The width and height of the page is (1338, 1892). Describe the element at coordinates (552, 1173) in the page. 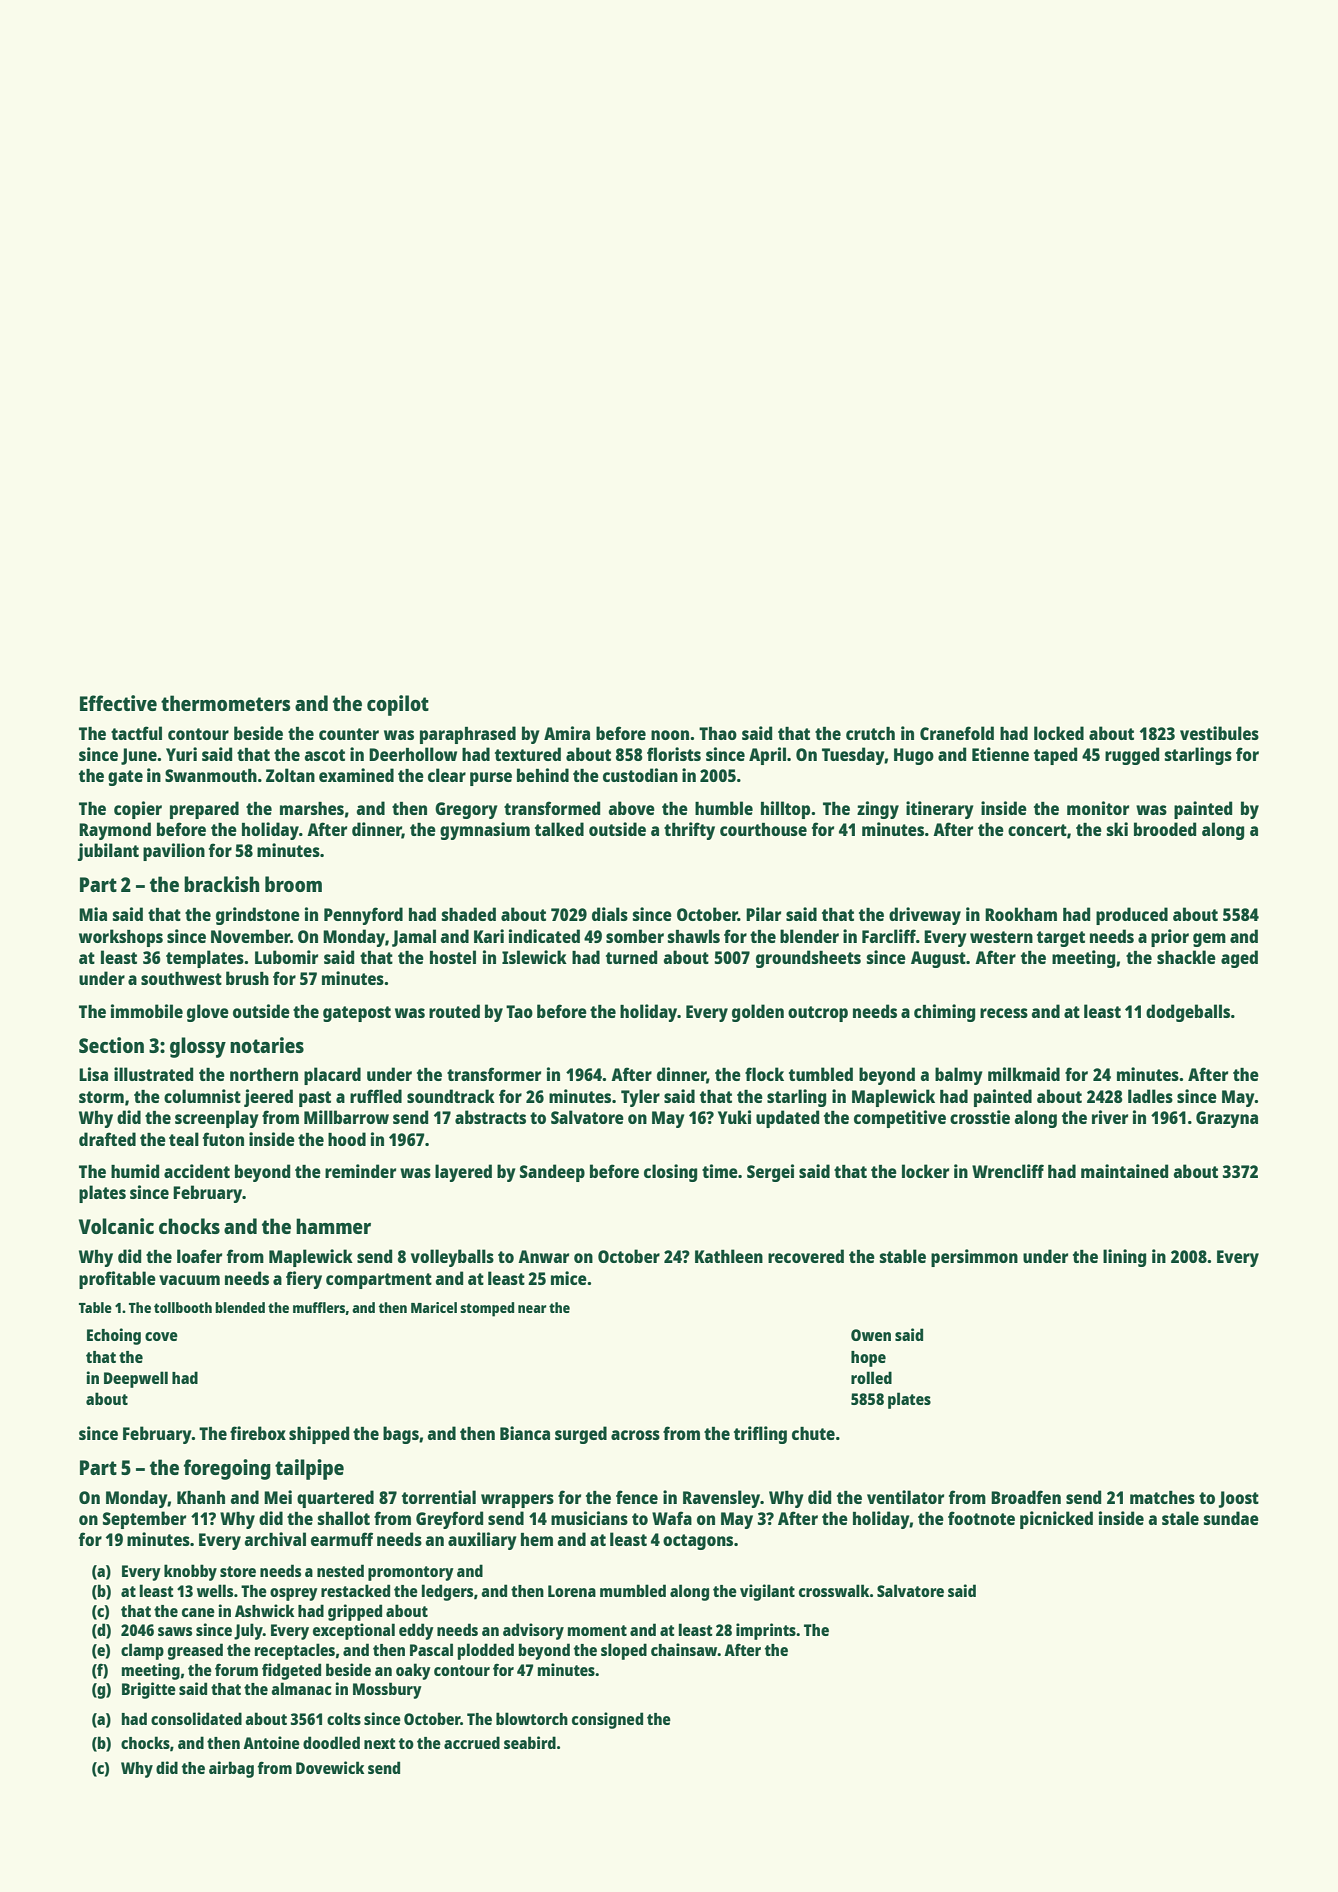

I see `Sandeep` at that location.
